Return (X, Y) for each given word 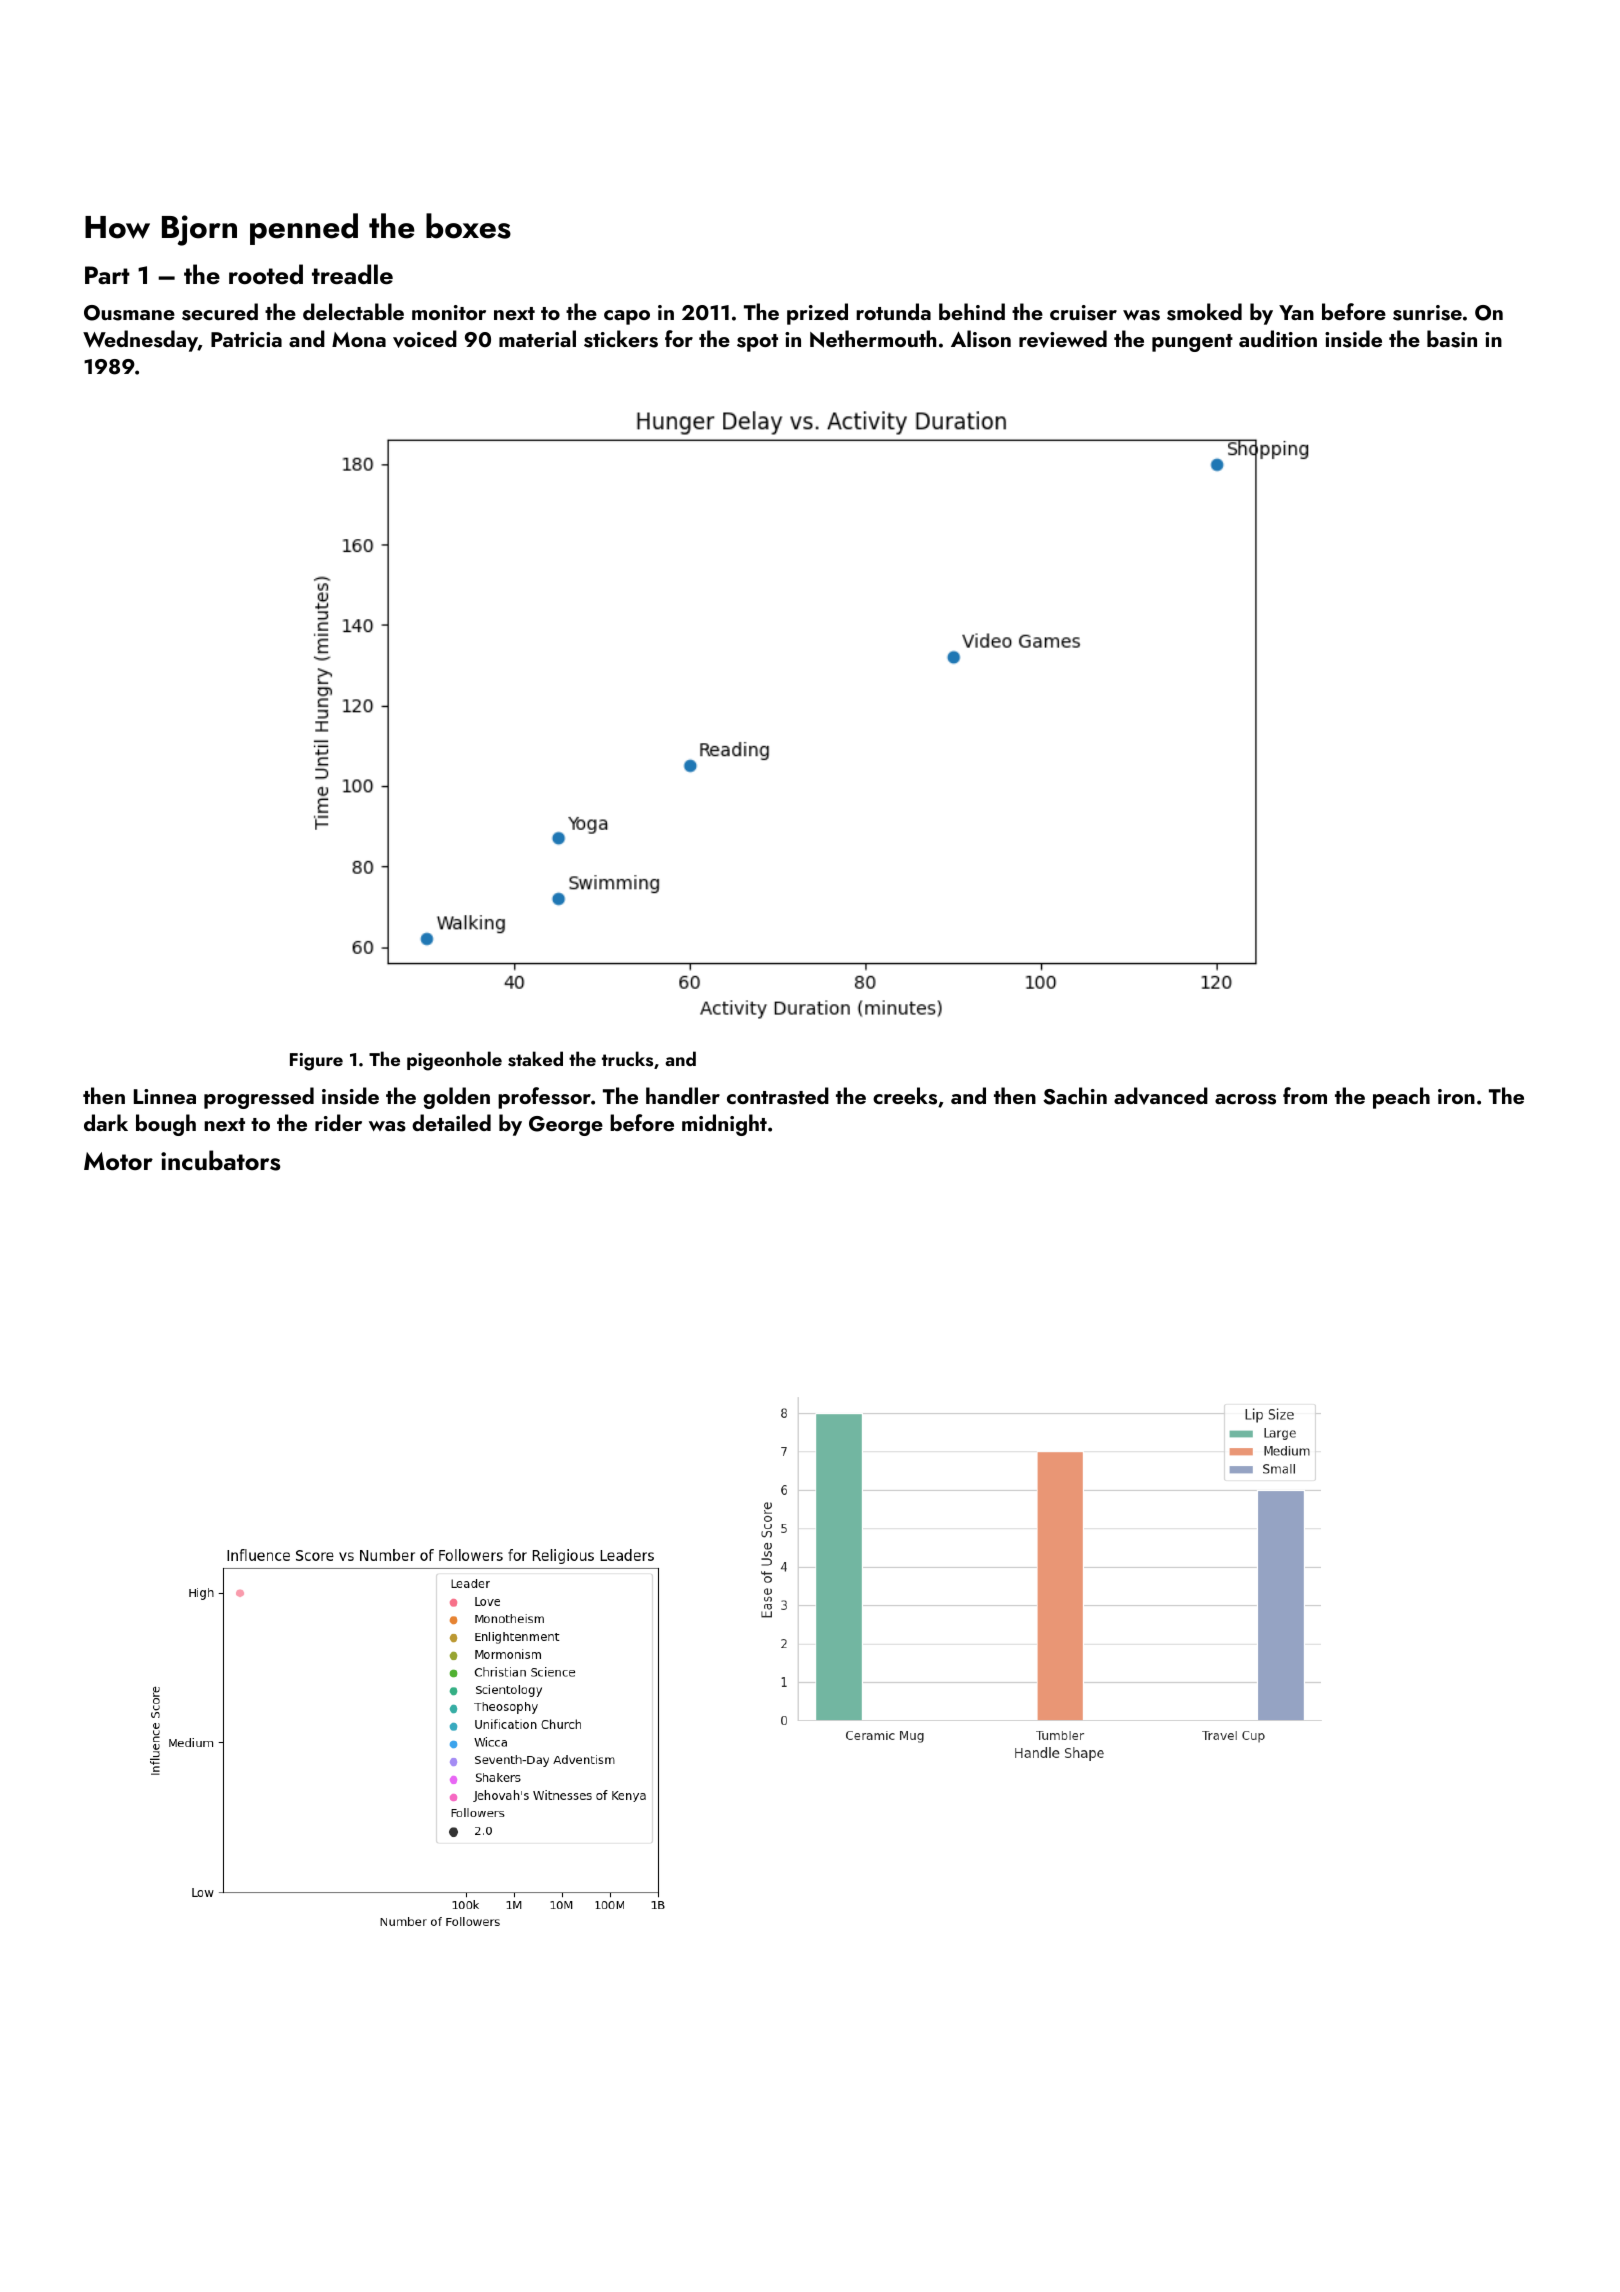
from (1305, 1095)
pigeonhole (454, 1061)
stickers (621, 339)
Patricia (246, 339)
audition (1278, 338)
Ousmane (129, 313)
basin (1452, 339)
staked (535, 1059)
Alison (981, 339)
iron (1456, 1096)
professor (544, 1098)
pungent (1192, 343)
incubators (220, 1160)
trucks (627, 1059)
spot (757, 343)
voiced (425, 339)
